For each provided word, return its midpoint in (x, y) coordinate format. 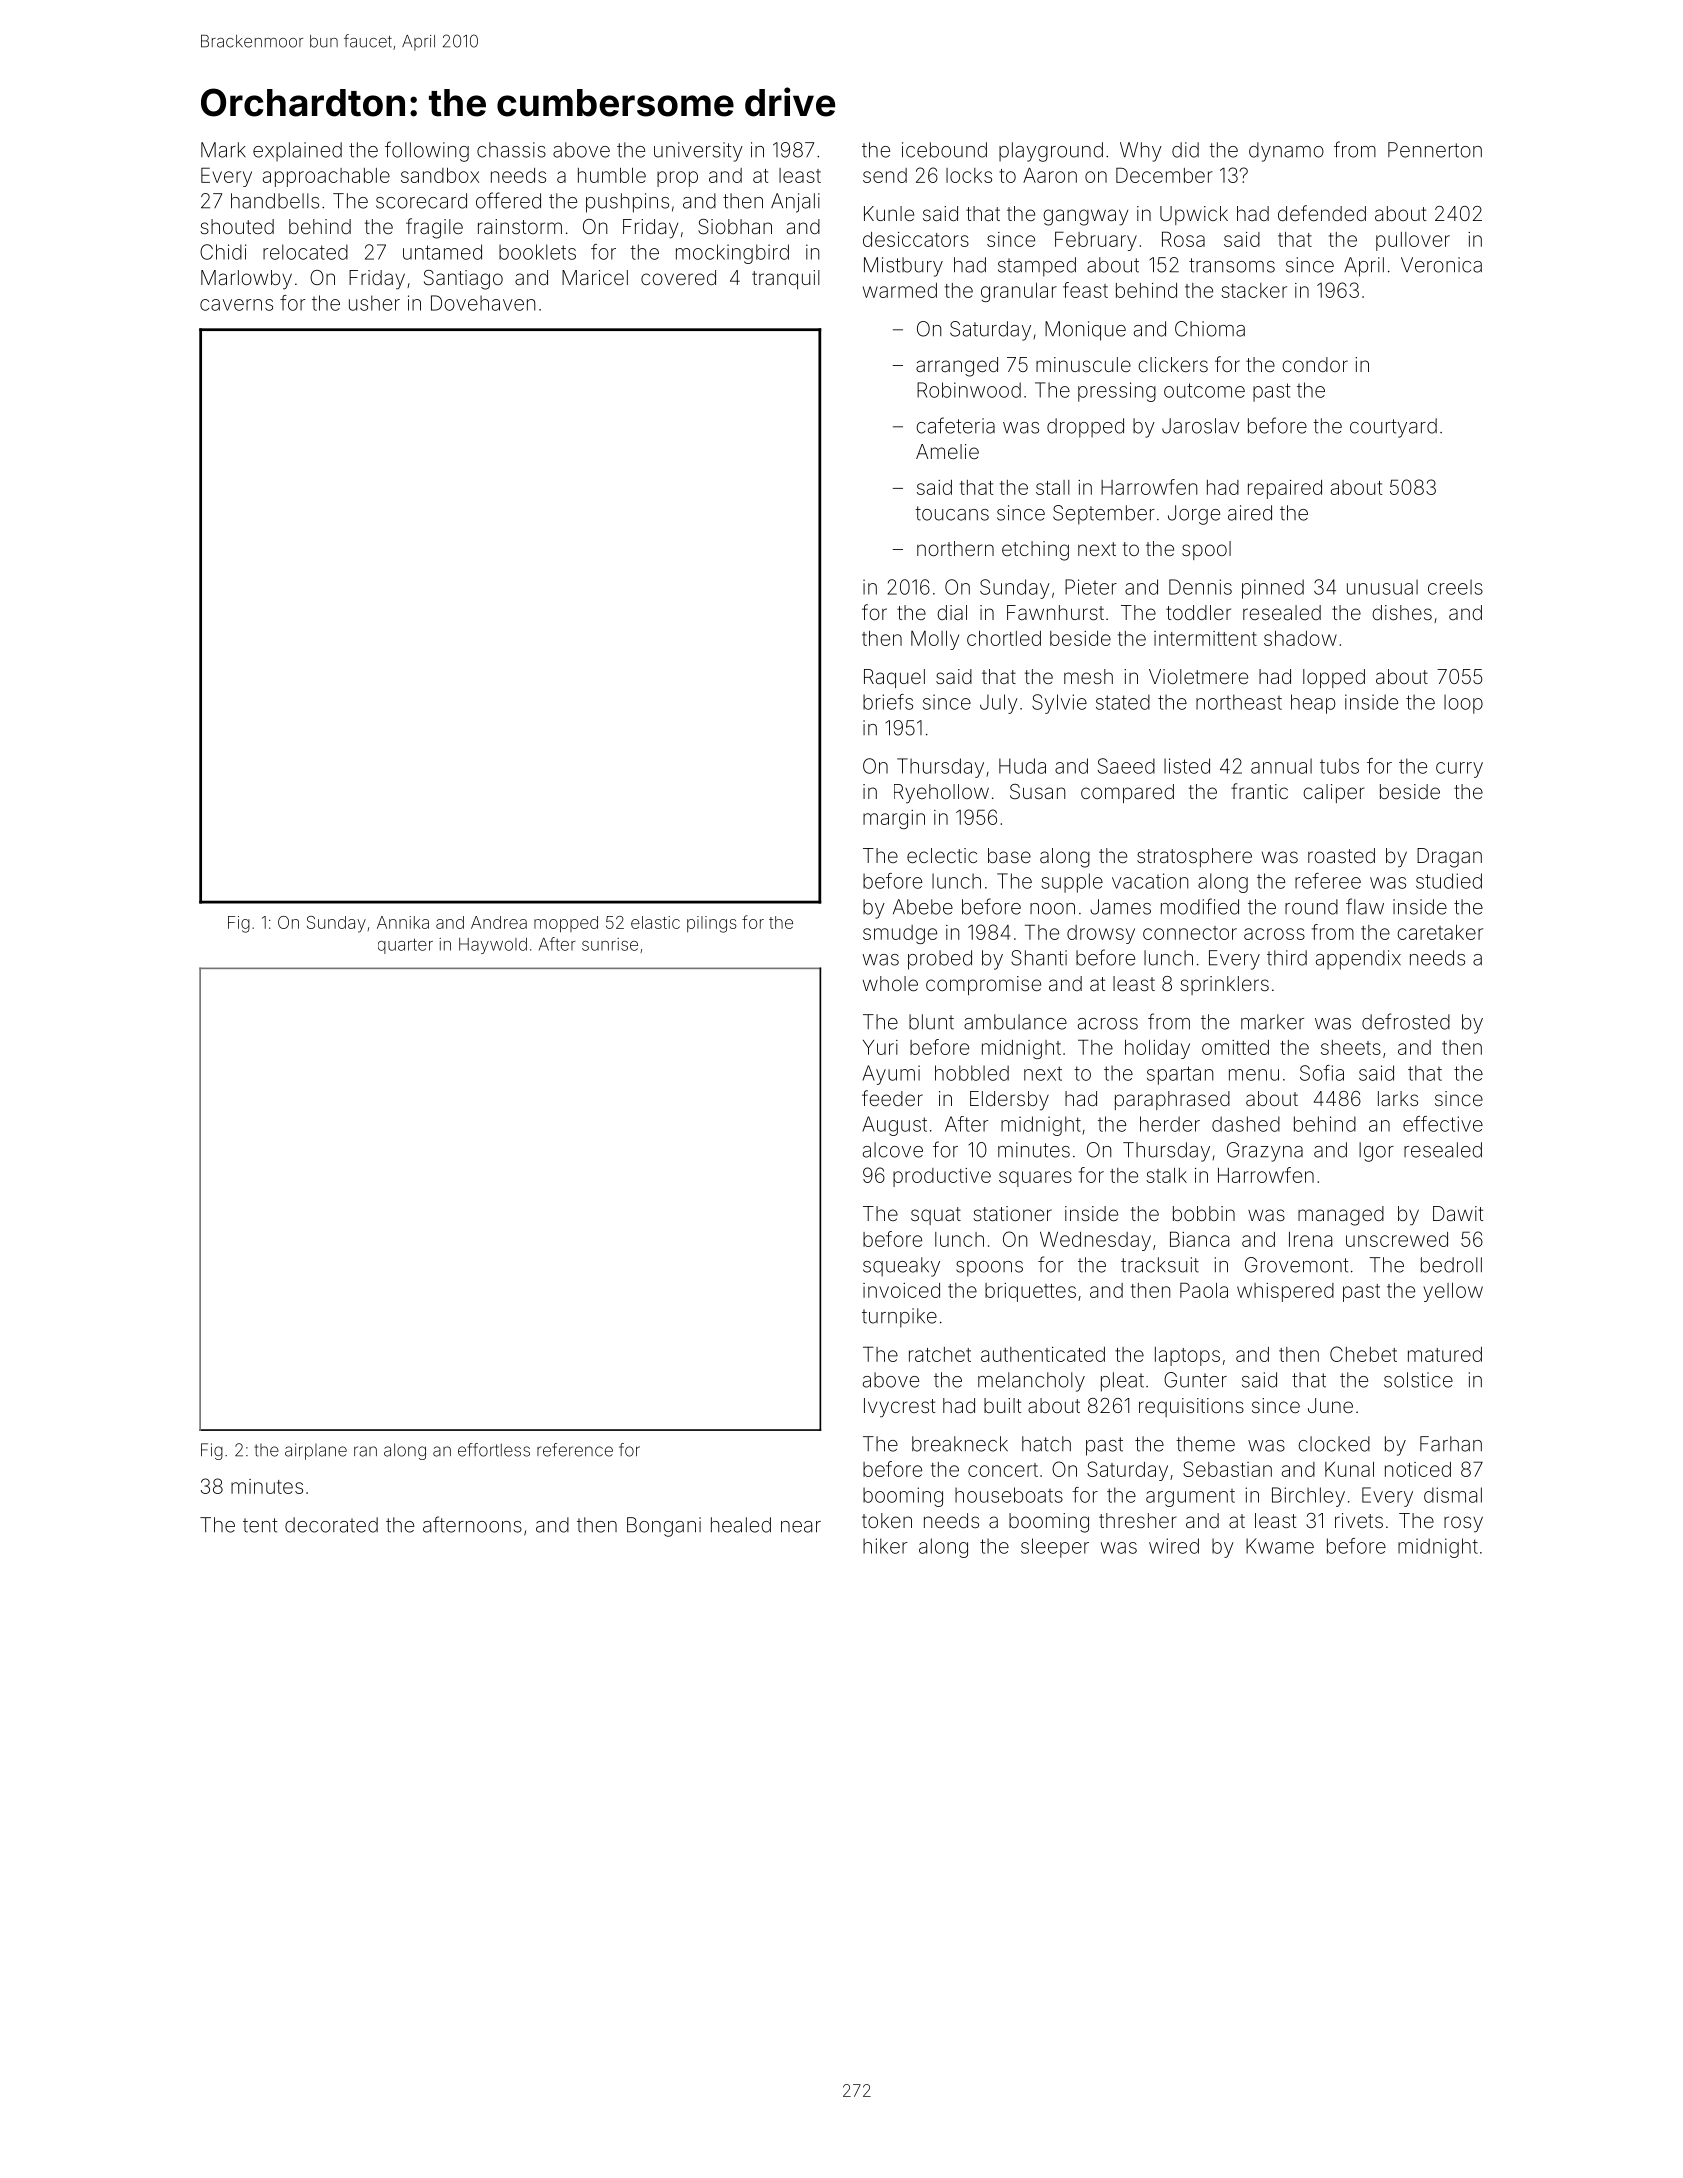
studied (1449, 881)
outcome (1204, 390)
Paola (1204, 1290)
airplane (316, 1451)
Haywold (493, 946)
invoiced (901, 1290)
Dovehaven (483, 303)
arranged (957, 367)
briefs (888, 702)
